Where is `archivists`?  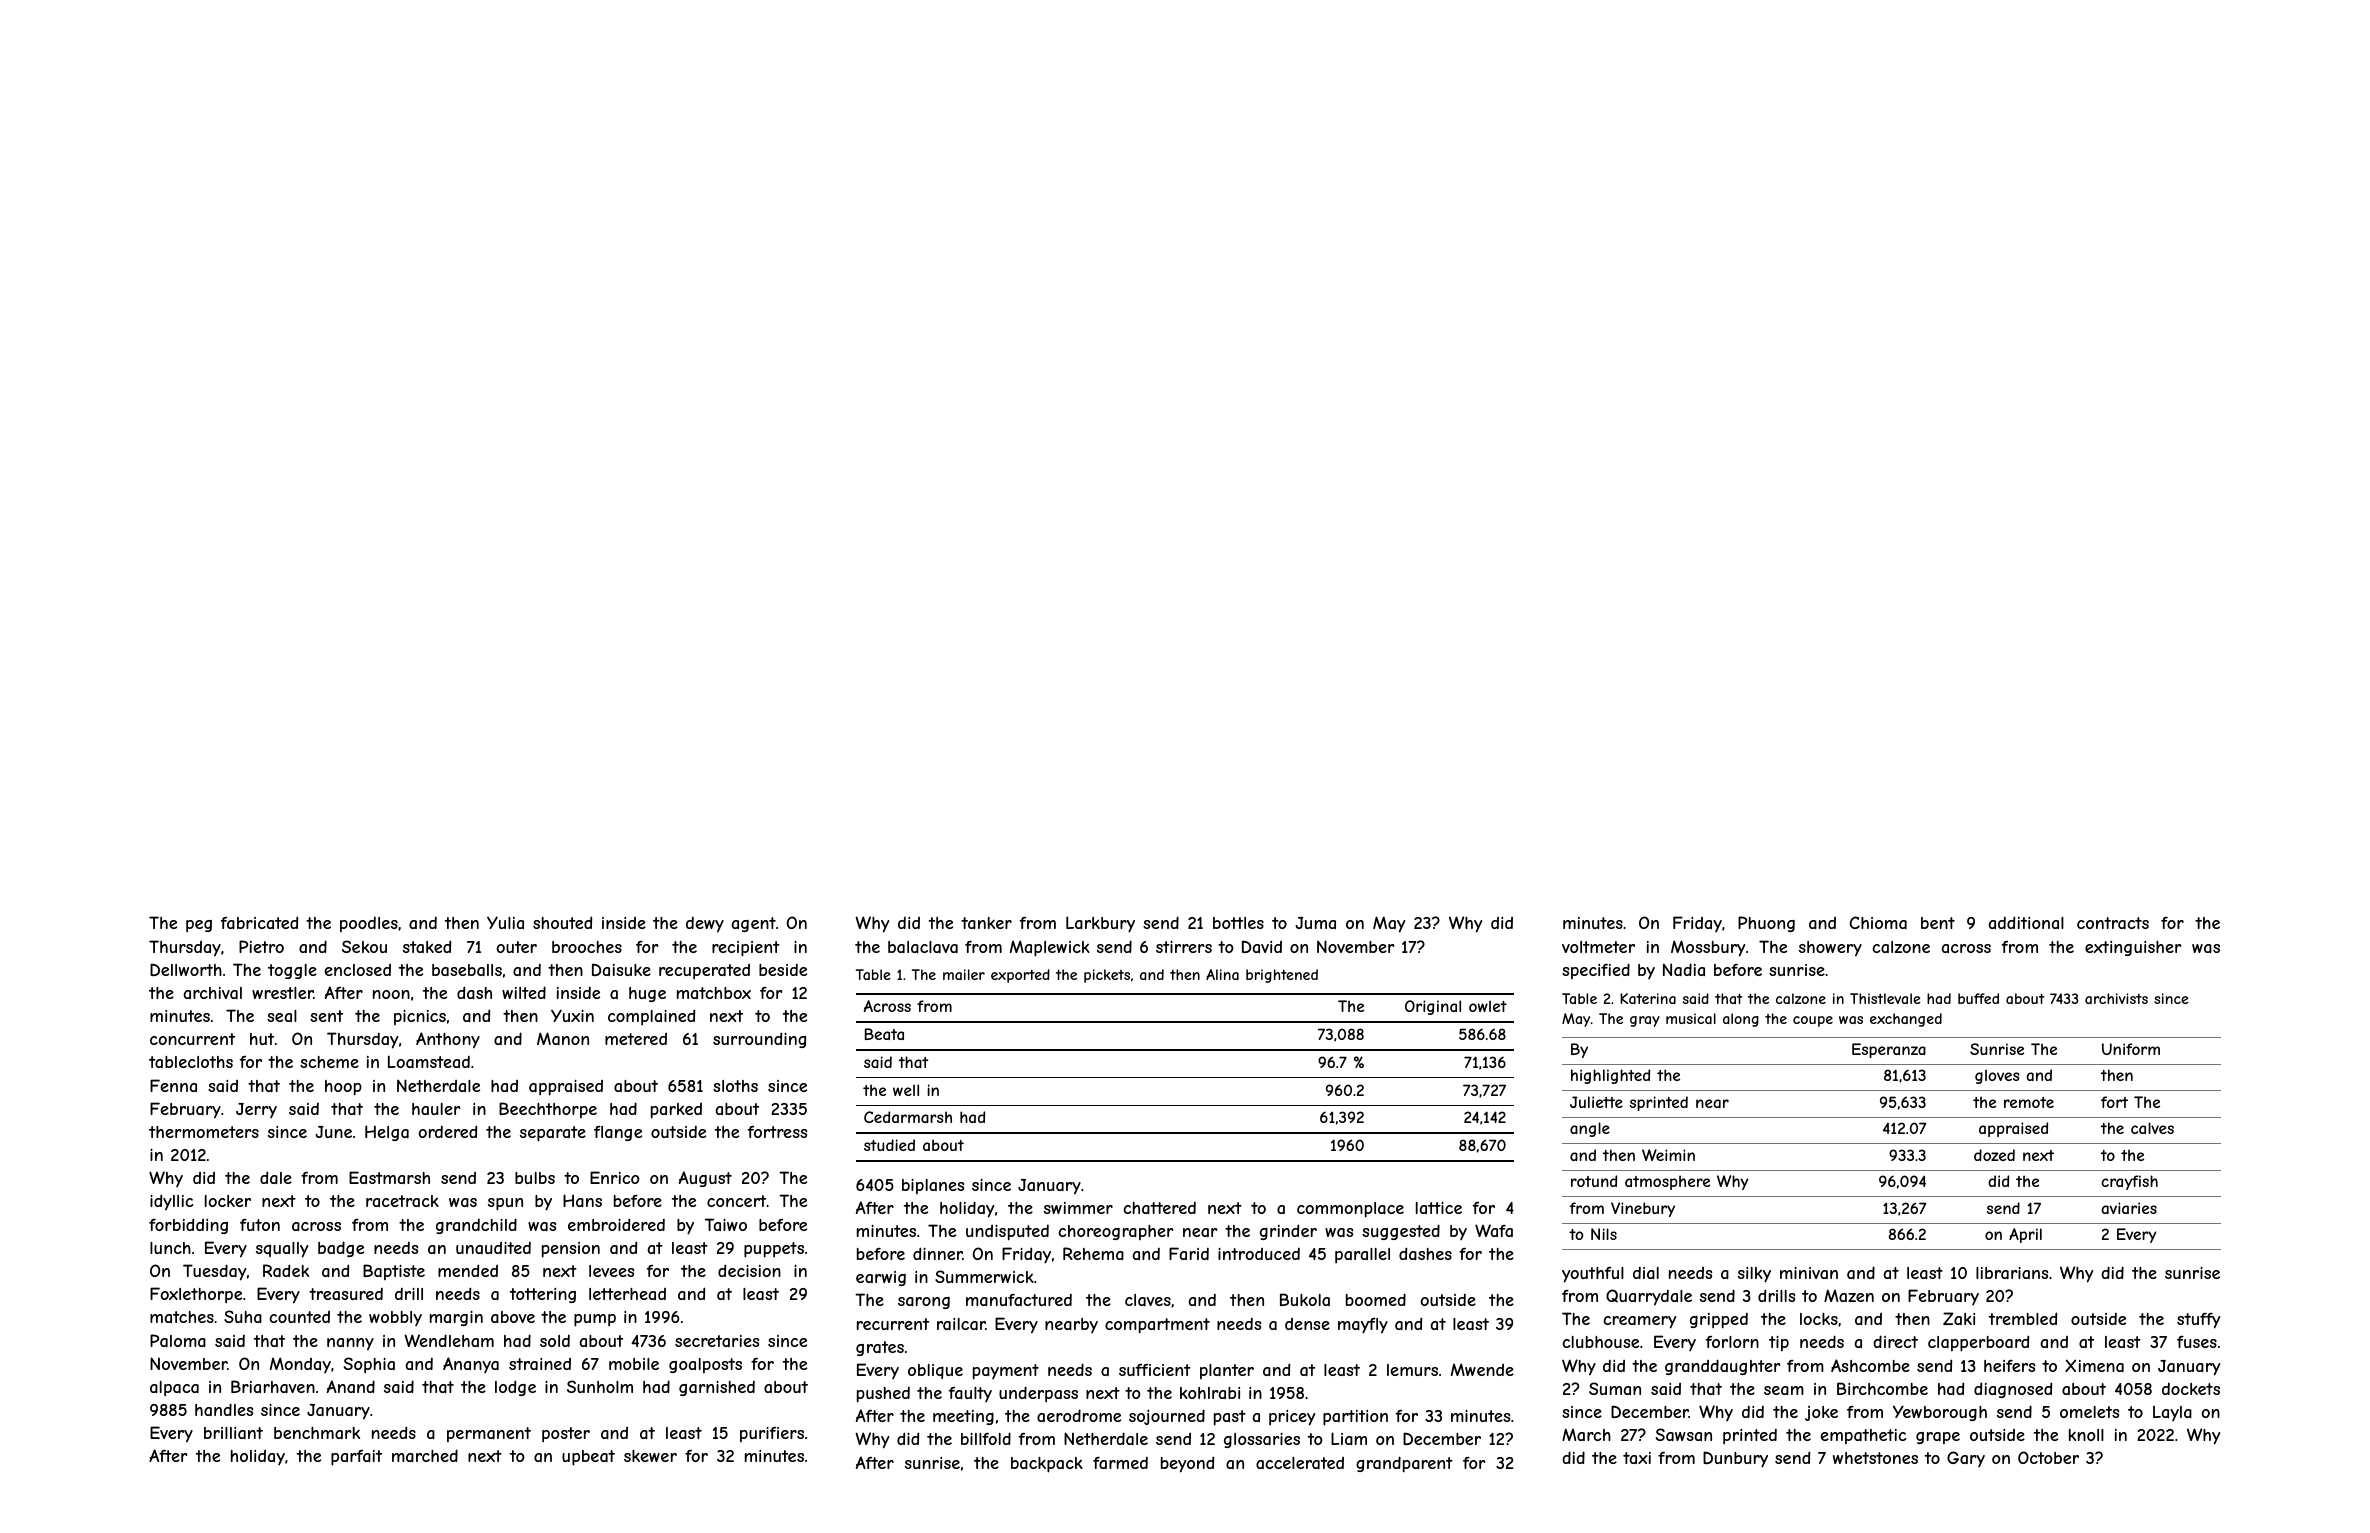
archivists is located at coordinates (2116, 998).
